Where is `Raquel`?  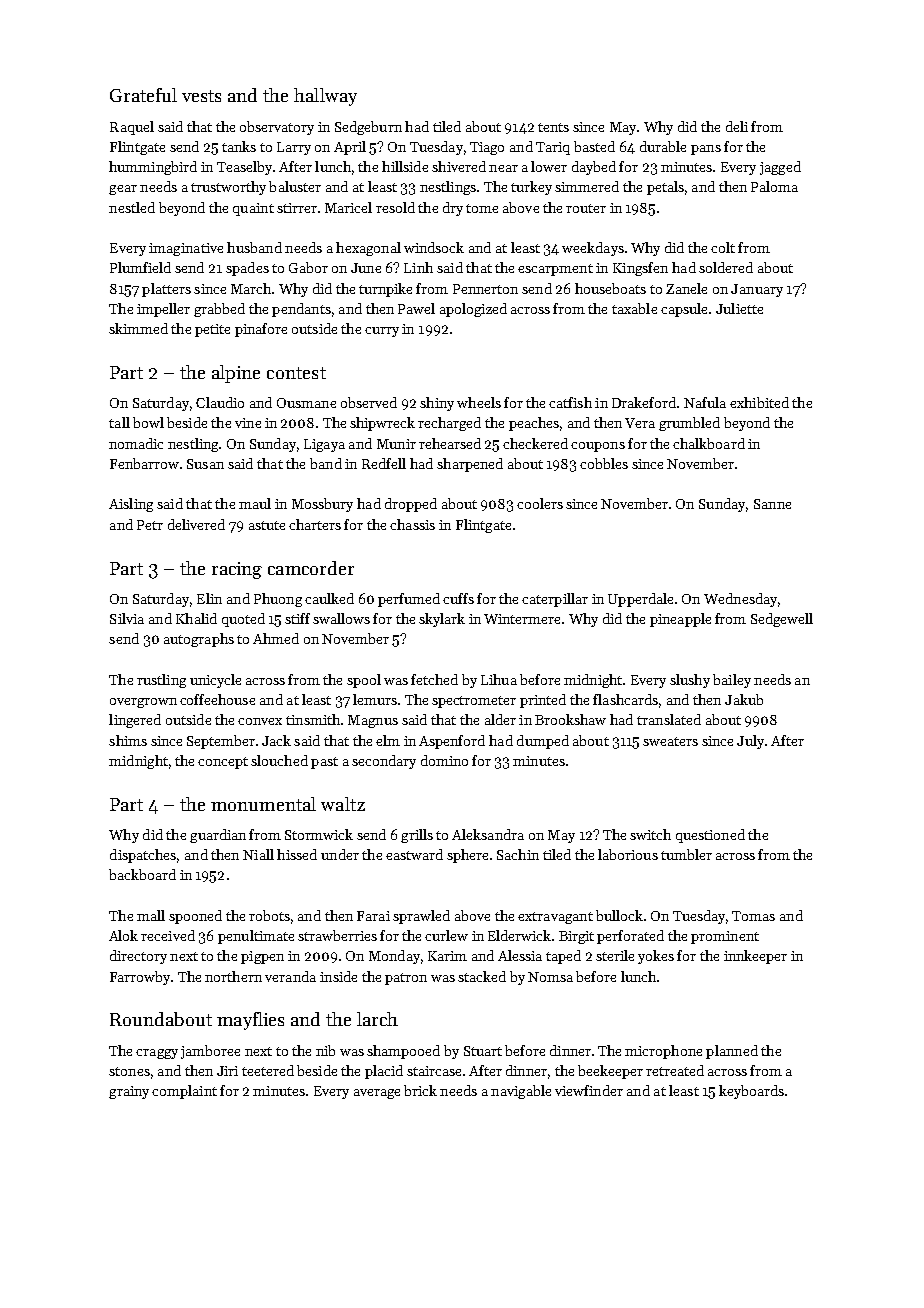
Raquel is located at coordinates (132, 128).
